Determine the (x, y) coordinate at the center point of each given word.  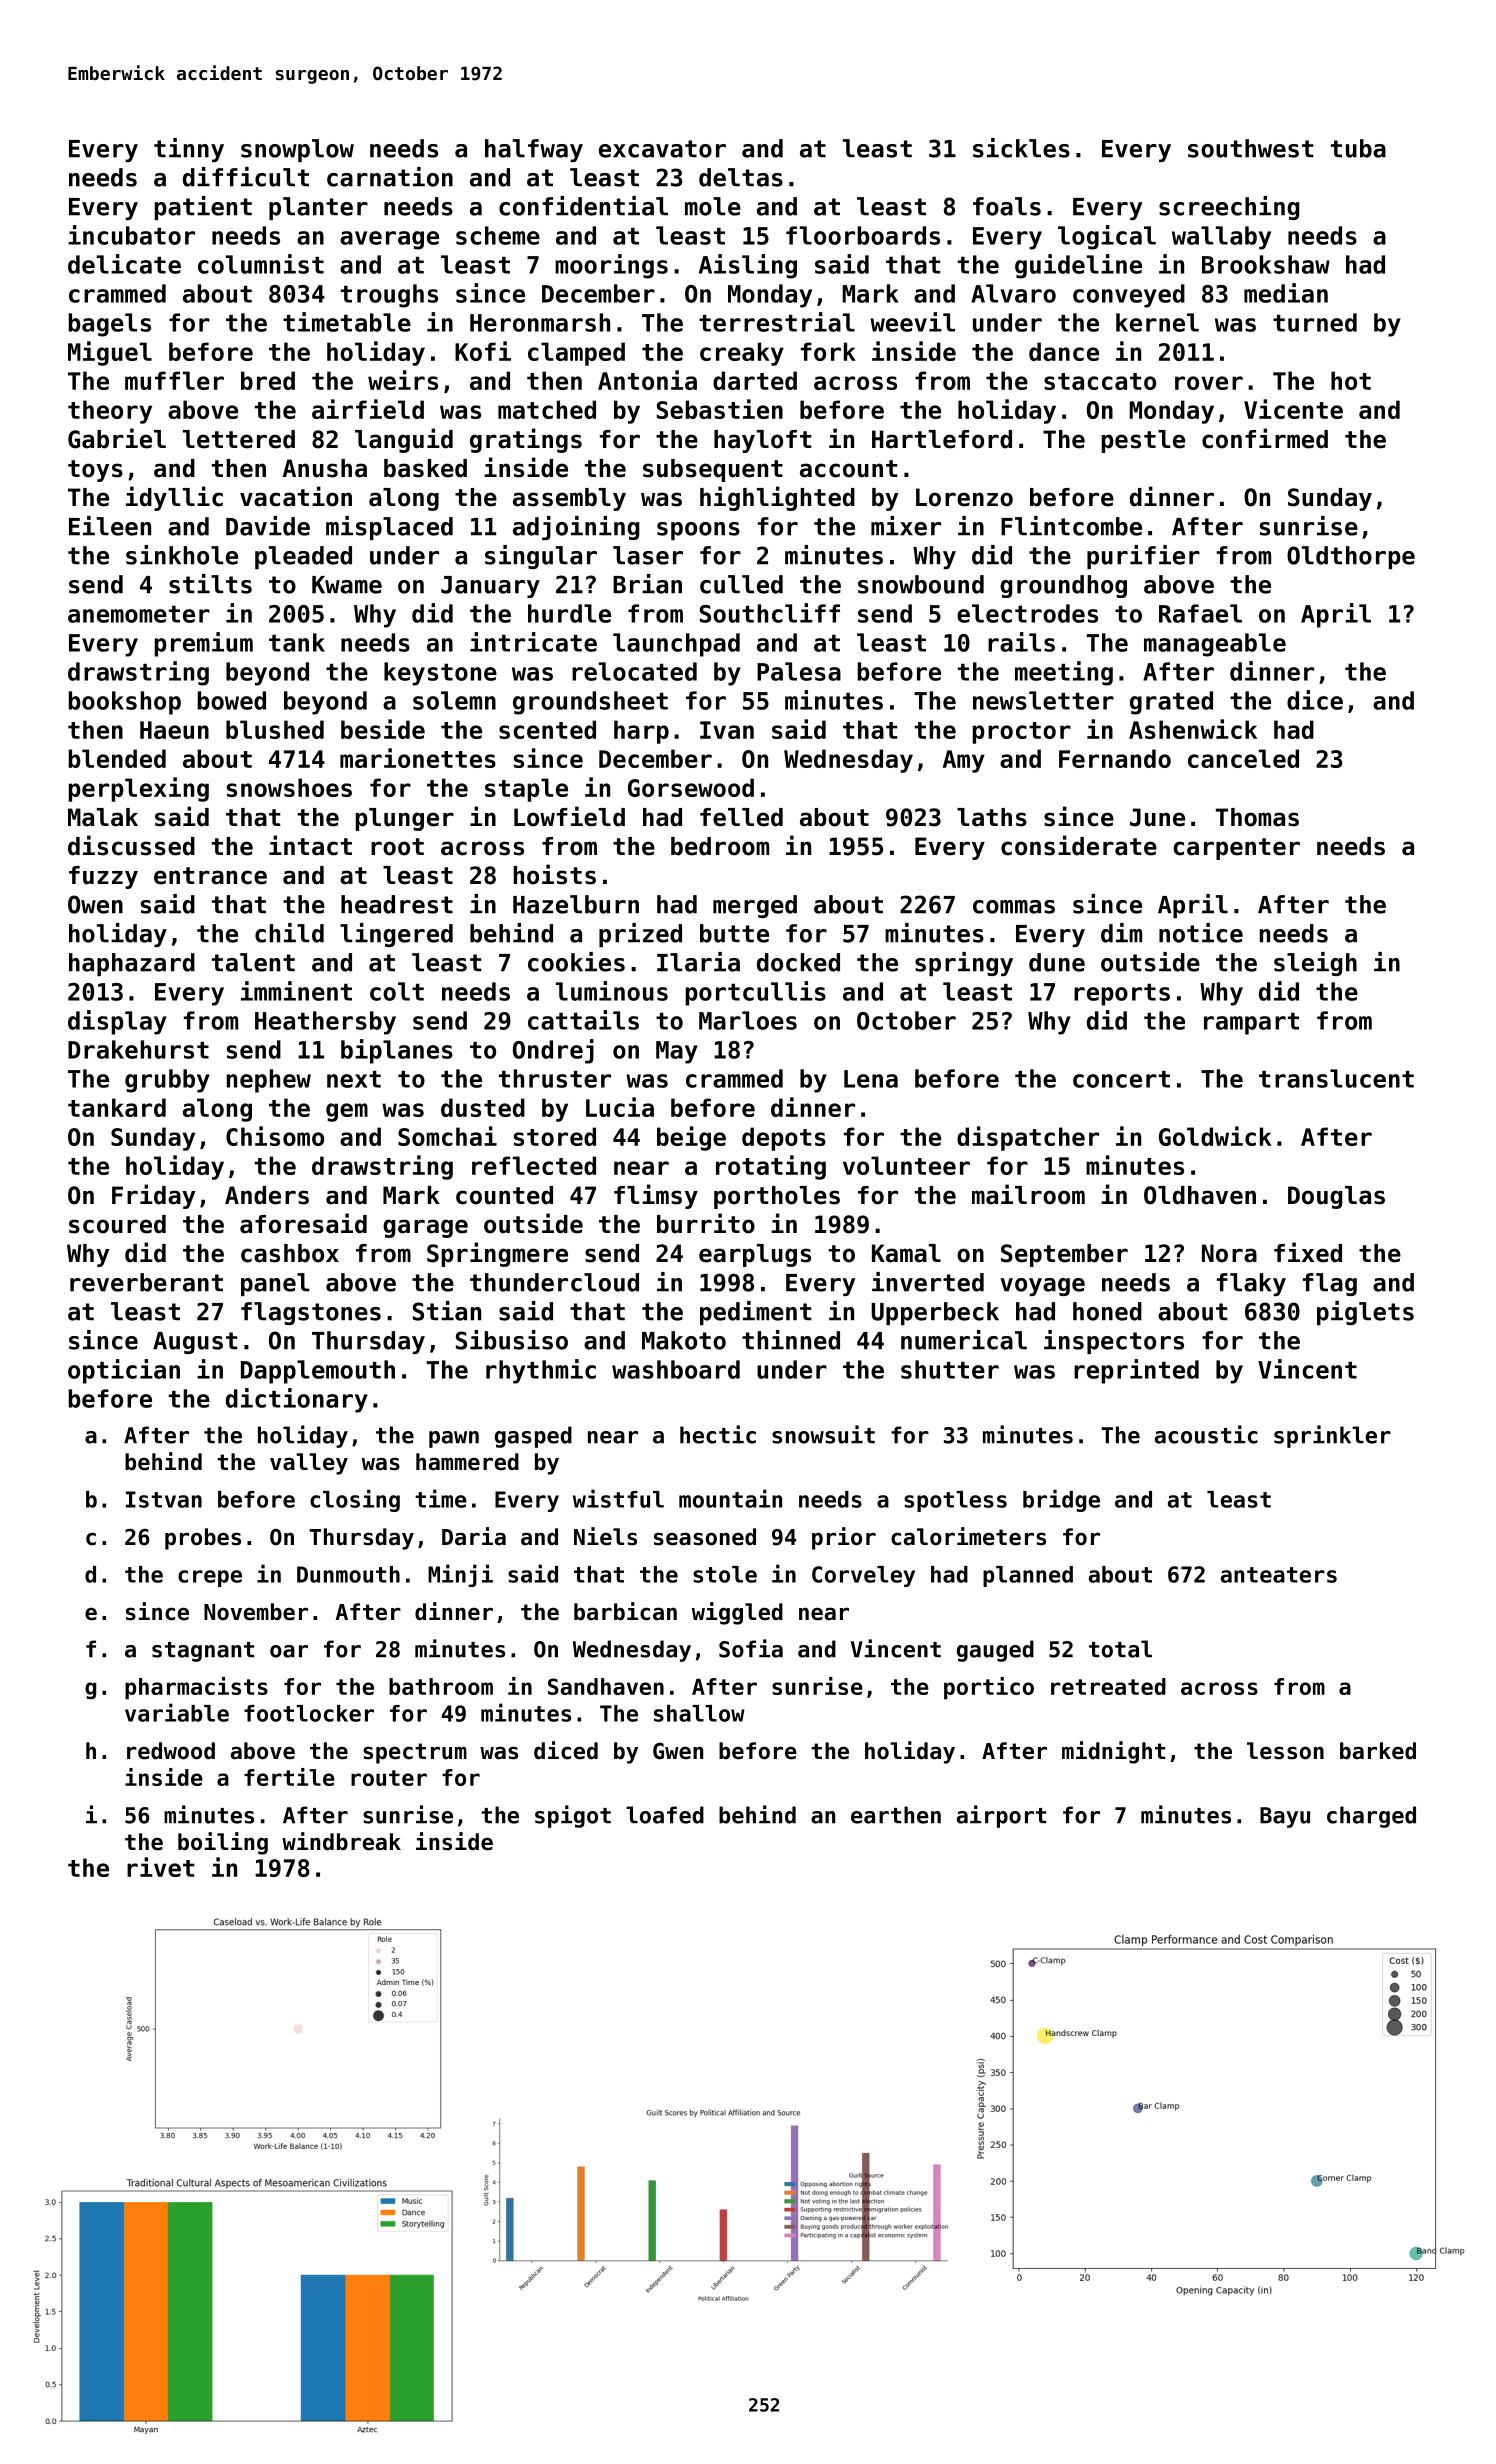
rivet (160, 1867)
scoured (117, 1224)
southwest (1250, 148)
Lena (871, 1079)
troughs (389, 296)
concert (1121, 1079)
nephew (268, 1081)
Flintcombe (1071, 526)
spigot (573, 1816)
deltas (741, 177)
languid (404, 440)
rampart (1251, 1024)
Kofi (483, 351)
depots (784, 1139)
